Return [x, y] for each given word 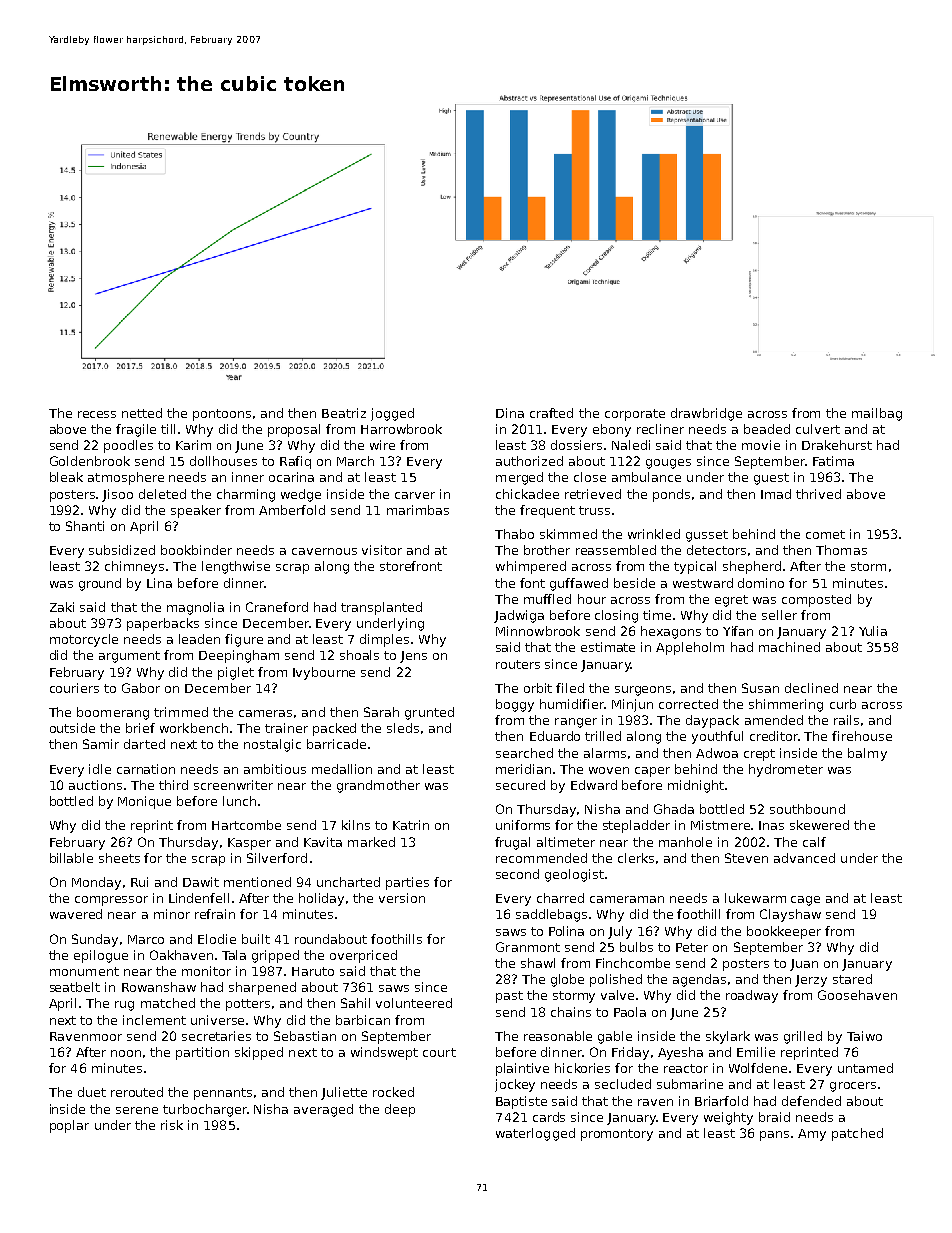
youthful [717, 737]
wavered [76, 914]
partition [202, 1053]
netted [142, 413]
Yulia [873, 631]
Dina [510, 413]
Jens [413, 657]
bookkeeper [784, 932]
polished [616, 980]
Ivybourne [324, 673]
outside [72, 728]
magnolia [195, 608]
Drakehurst [837, 445]
